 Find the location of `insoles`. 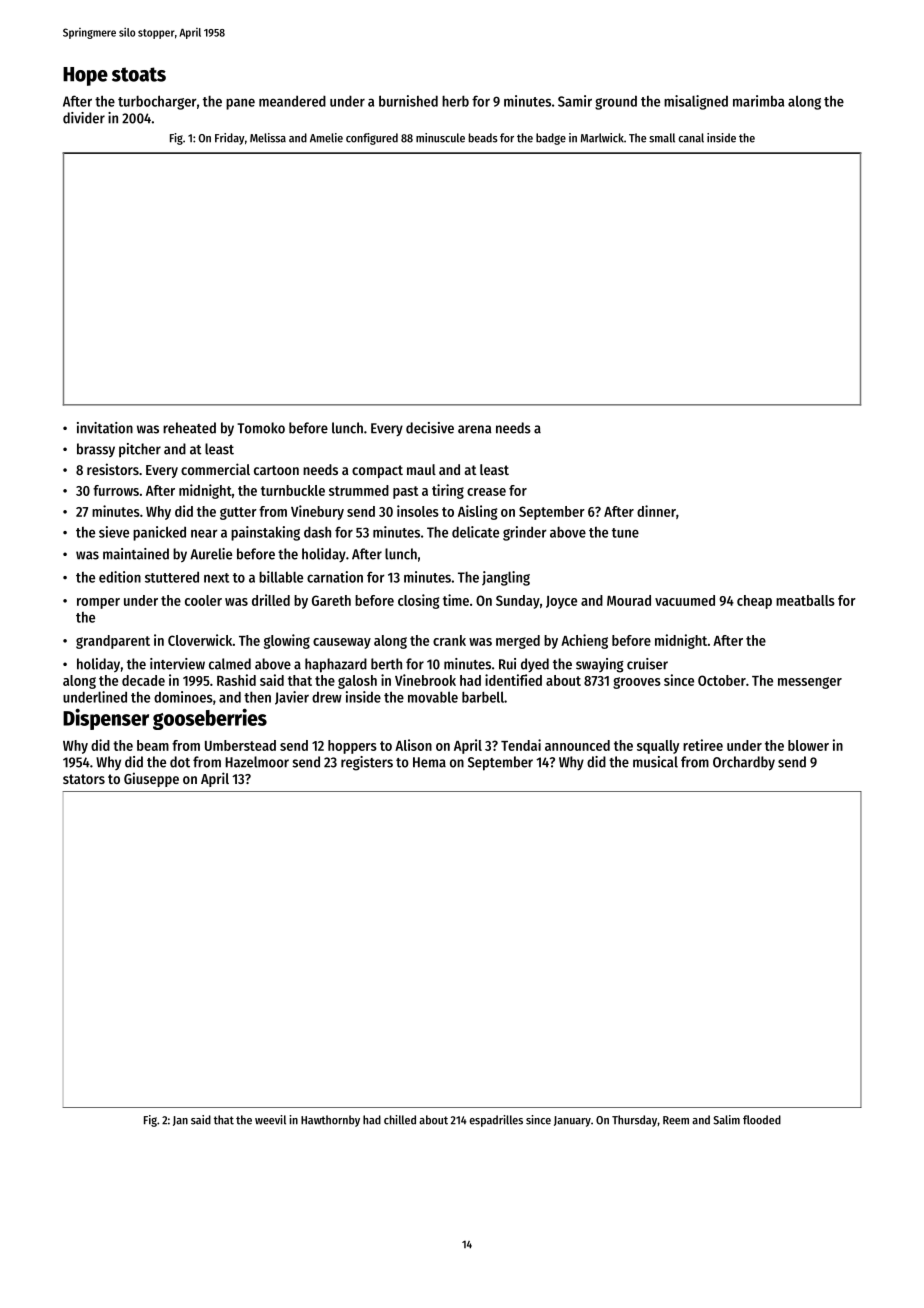

insoles is located at coordinates (418, 511).
